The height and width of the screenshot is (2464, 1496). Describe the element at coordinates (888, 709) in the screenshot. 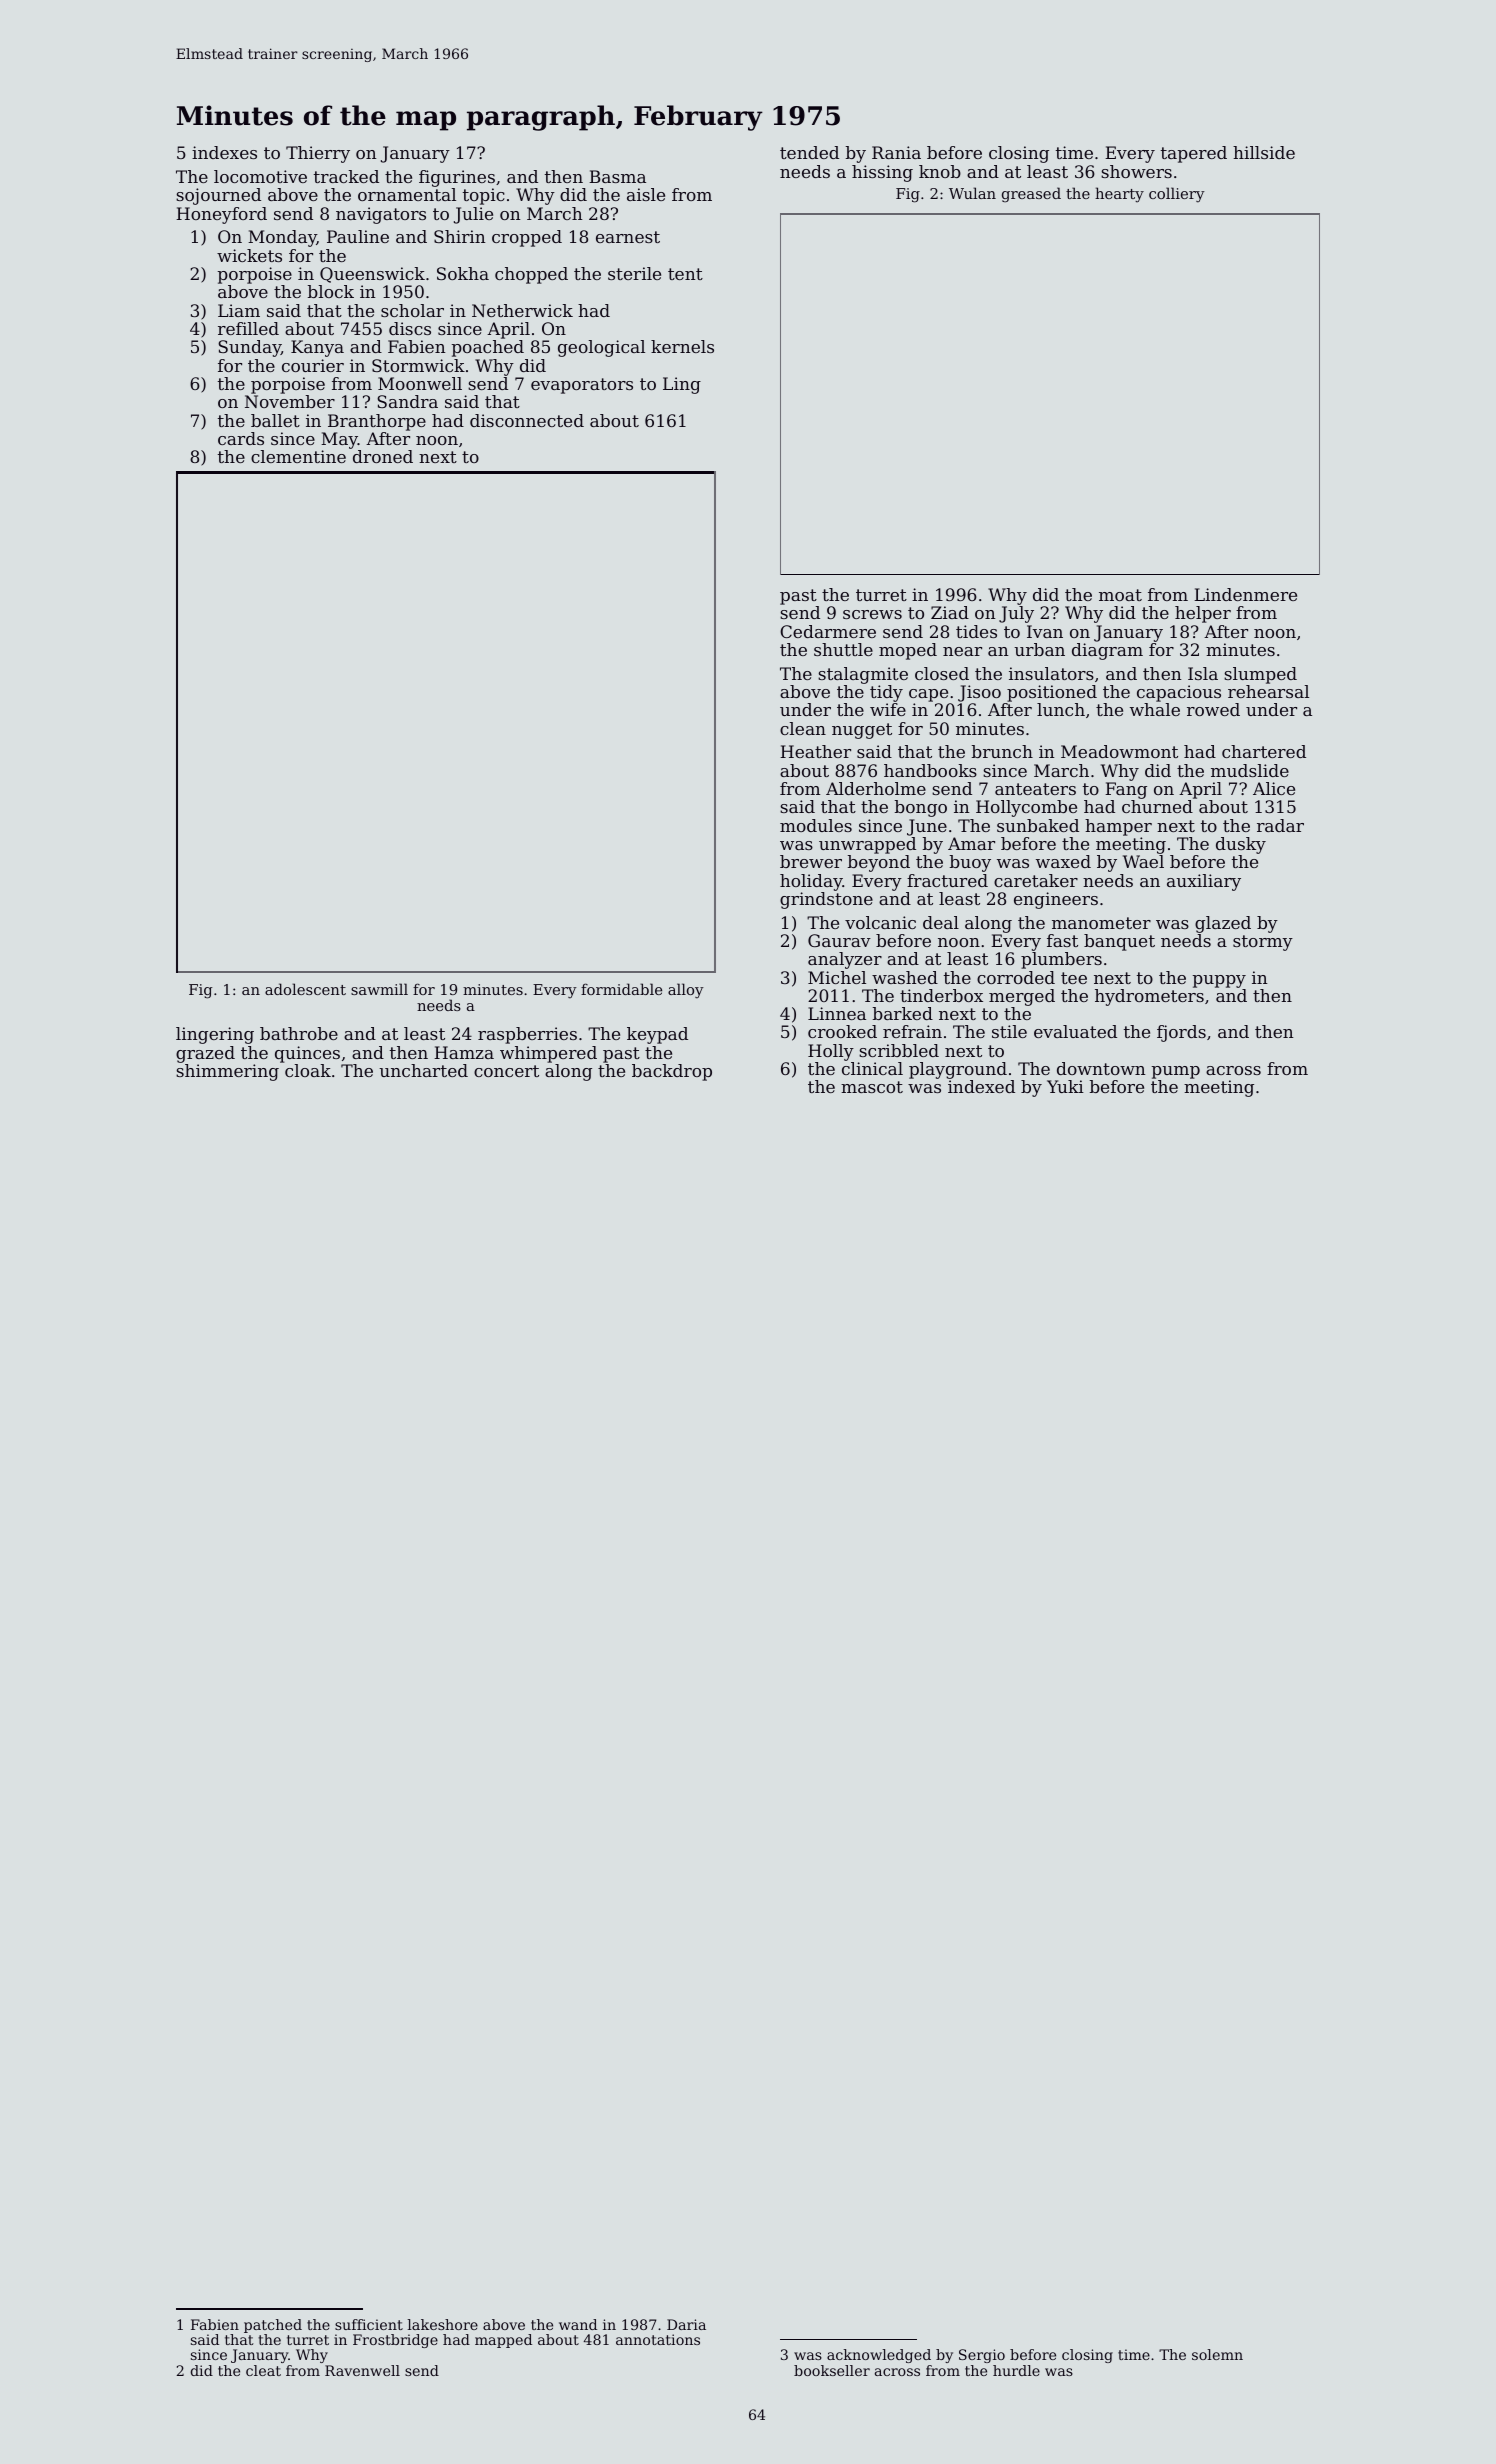

I see `wife` at that location.
